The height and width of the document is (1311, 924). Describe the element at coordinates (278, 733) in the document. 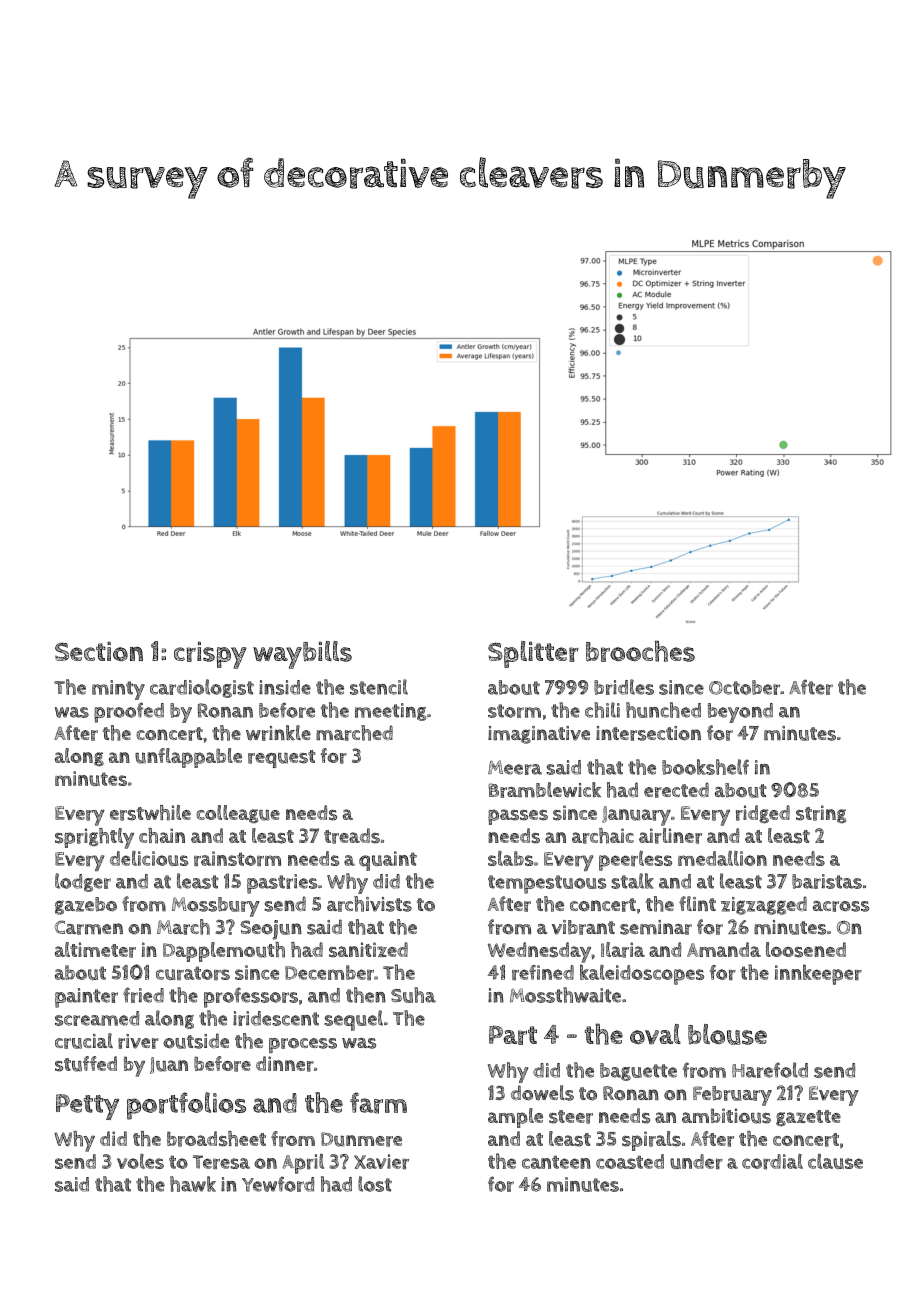

I see `wrinkle` at that location.
